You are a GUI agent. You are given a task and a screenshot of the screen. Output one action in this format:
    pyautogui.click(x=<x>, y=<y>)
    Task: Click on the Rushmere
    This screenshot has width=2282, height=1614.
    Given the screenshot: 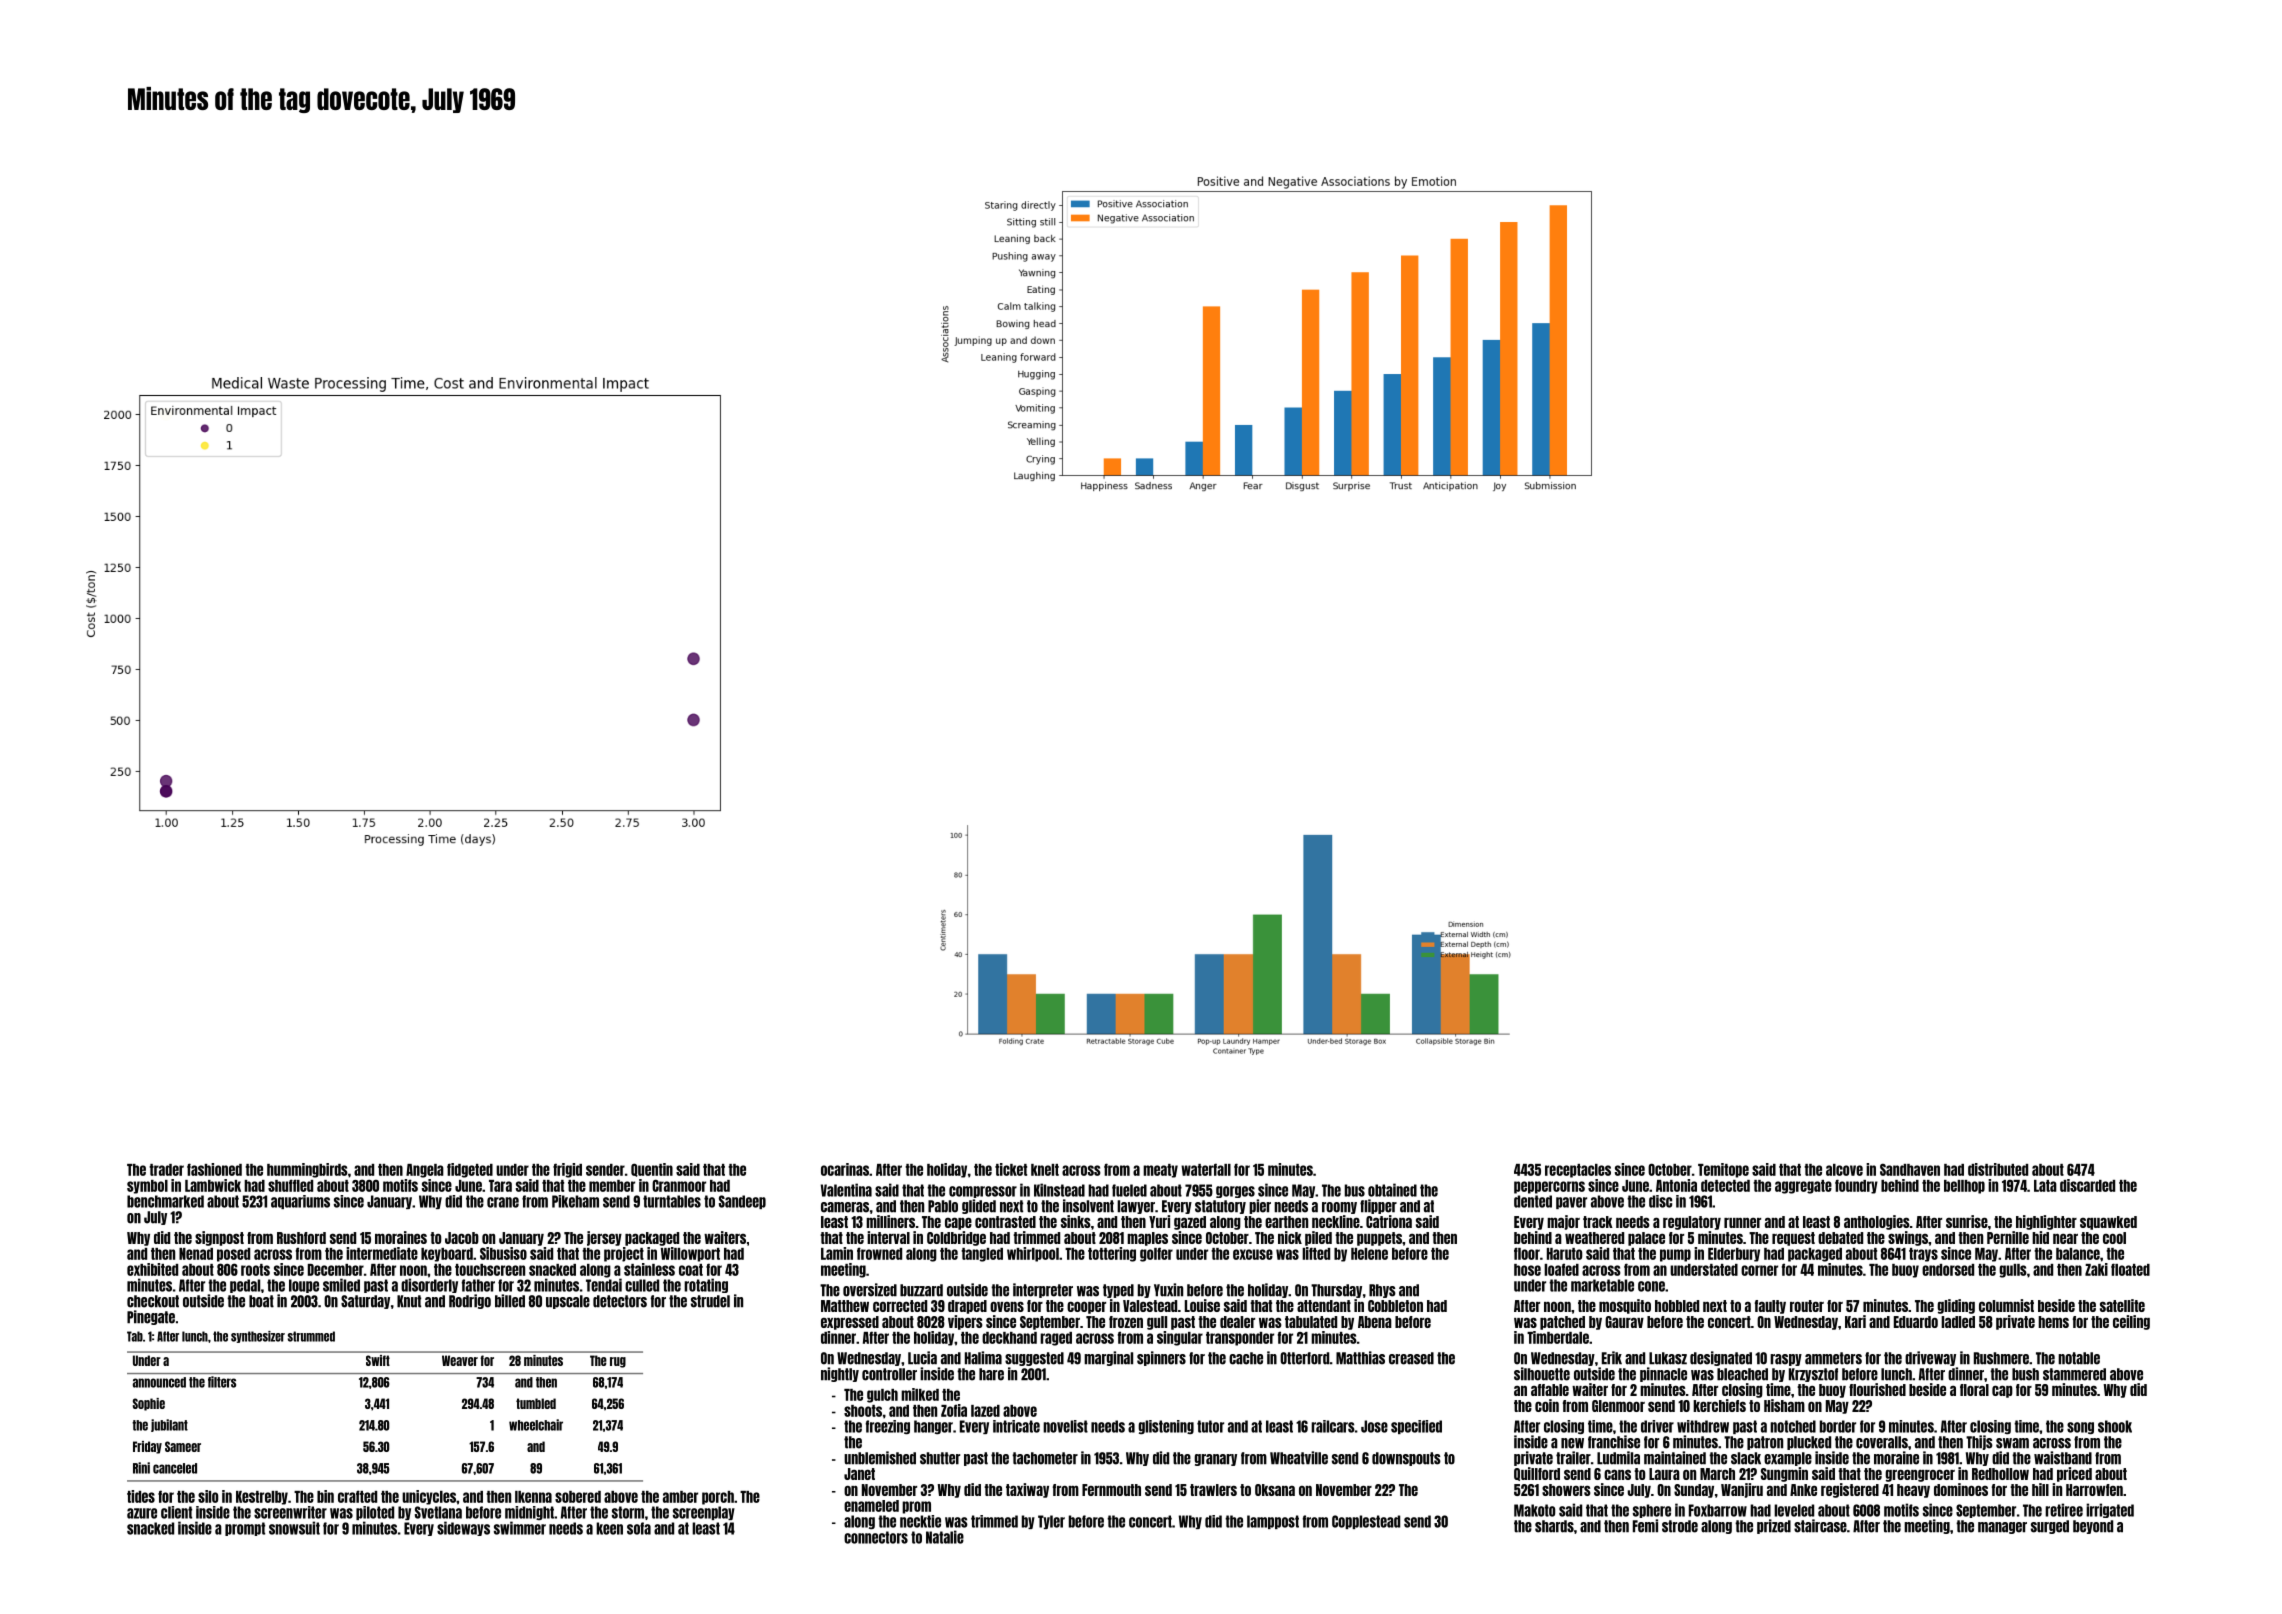 What is the action you would take?
    pyautogui.click(x=2001, y=1358)
